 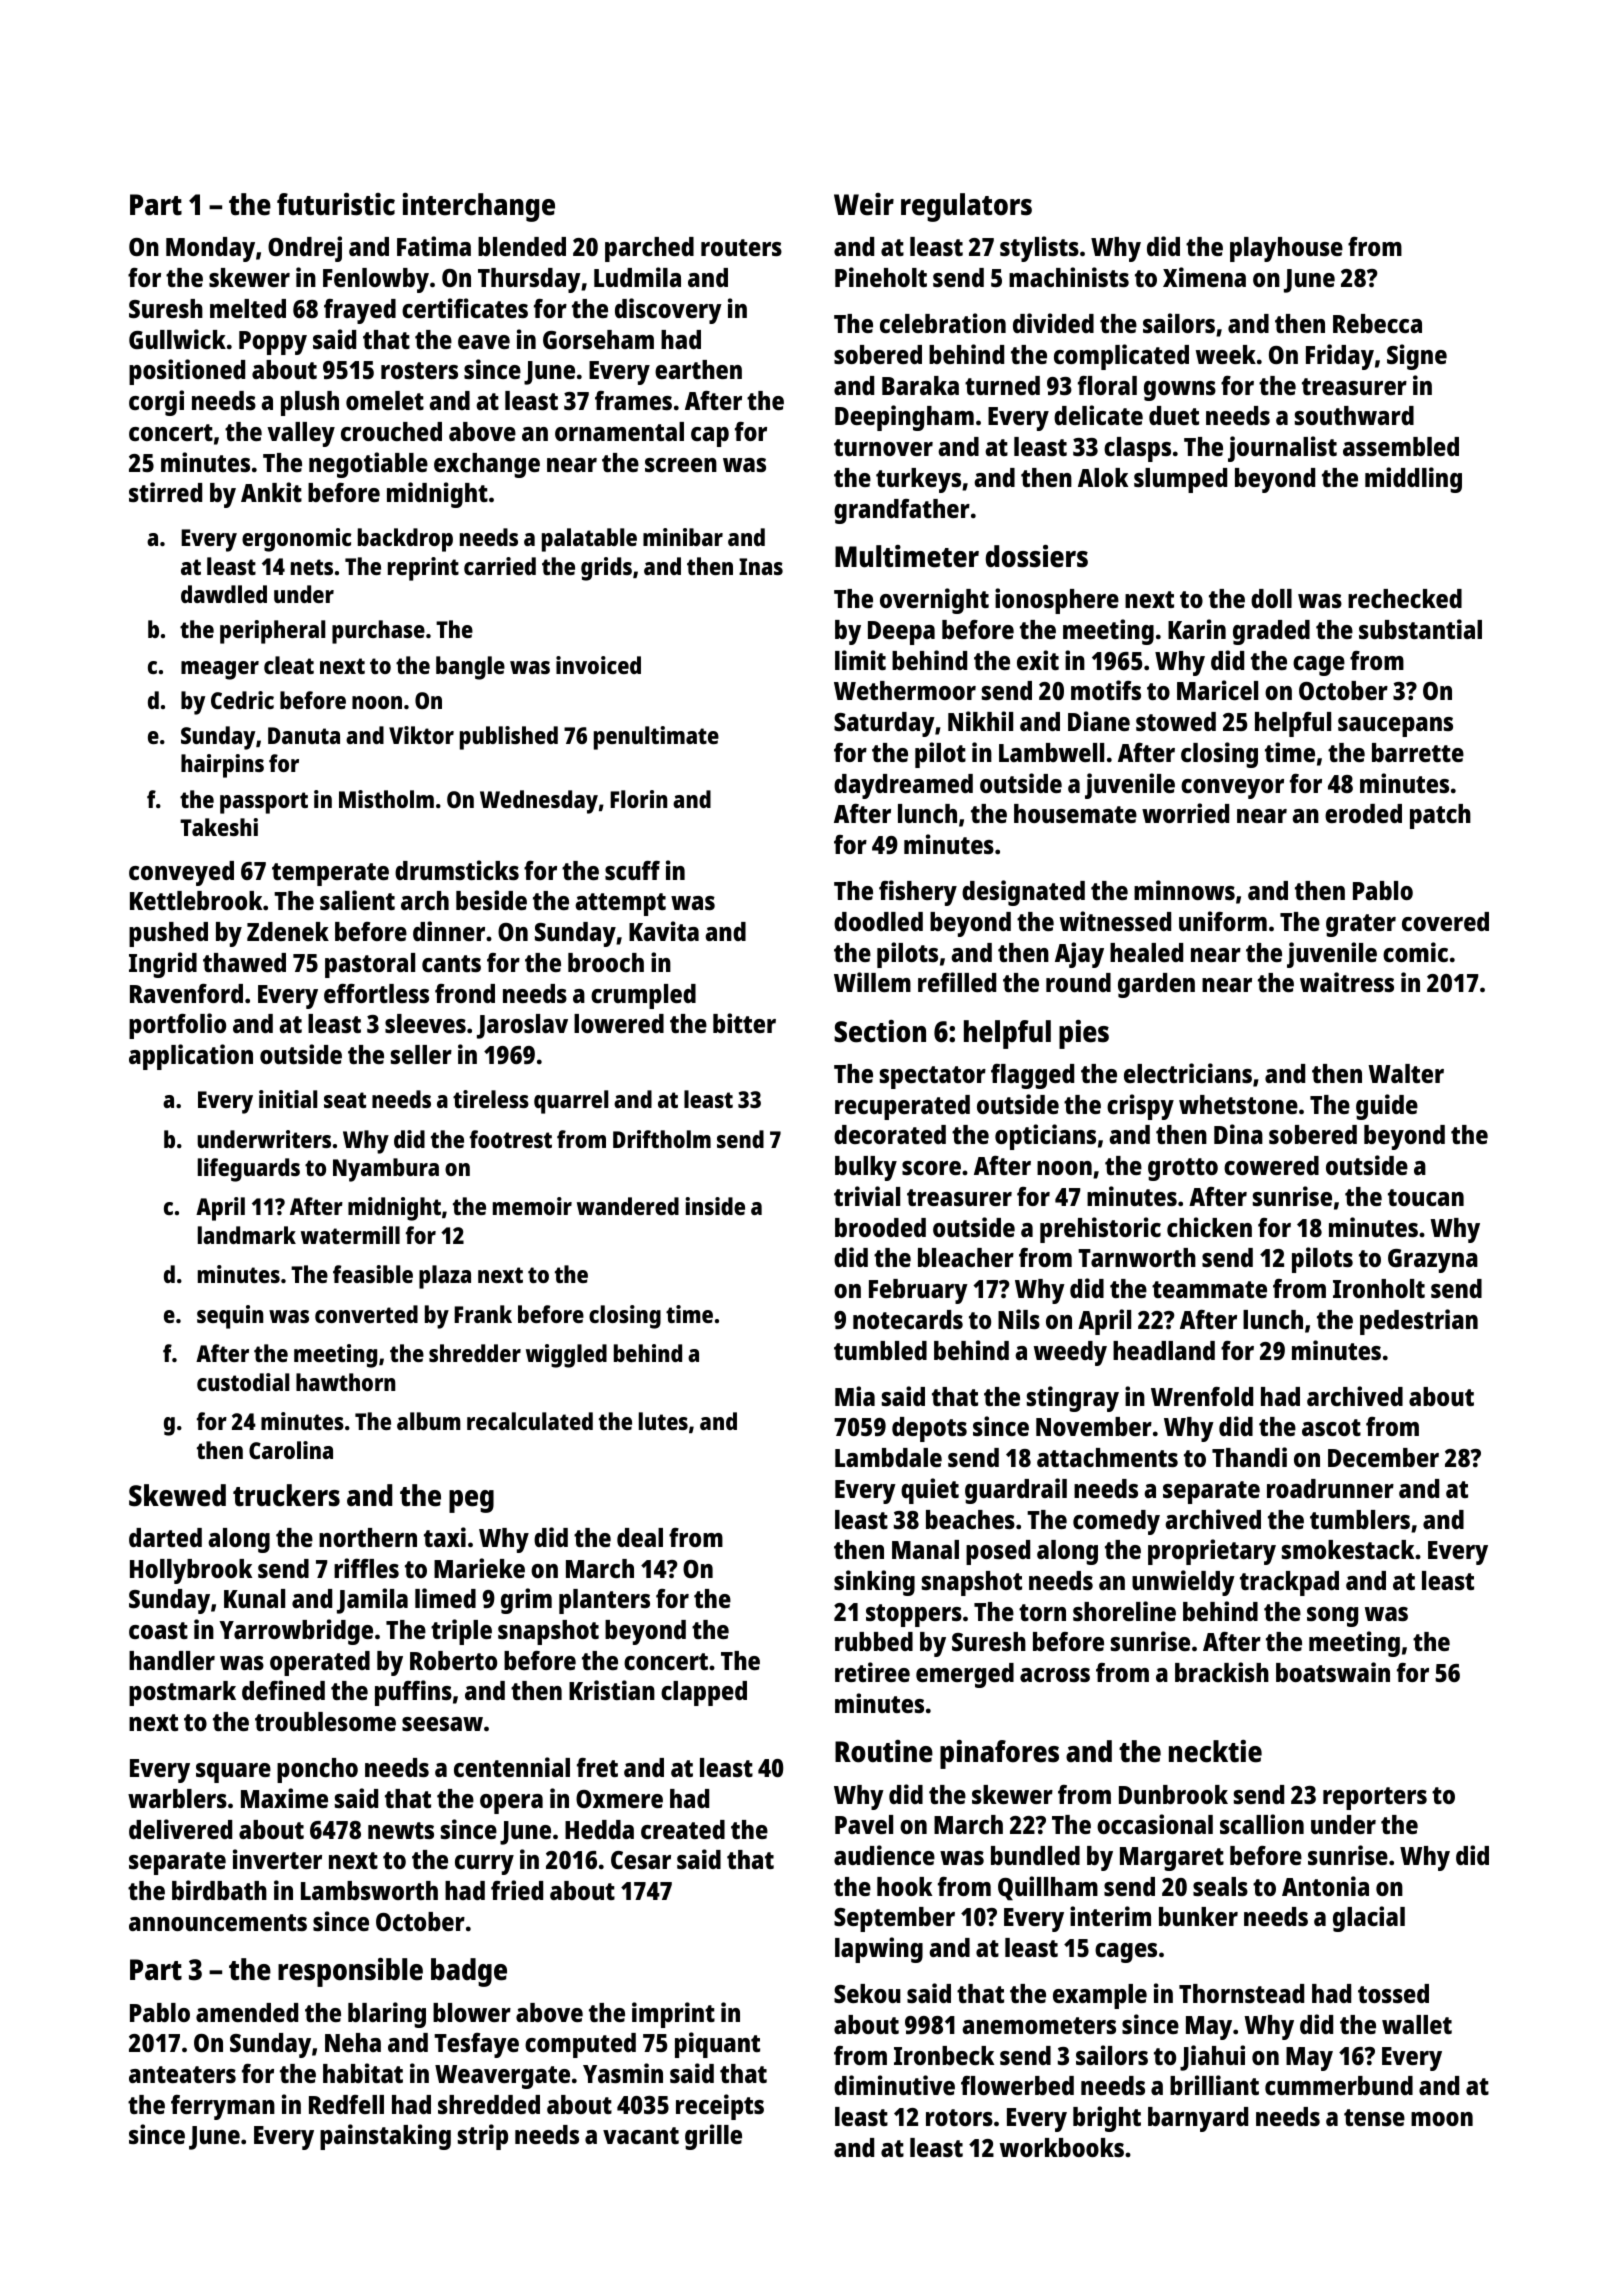 What do you see at coordinates (158, 1630) in the page?
I see `coast` at bounding box center [158, 1630].
